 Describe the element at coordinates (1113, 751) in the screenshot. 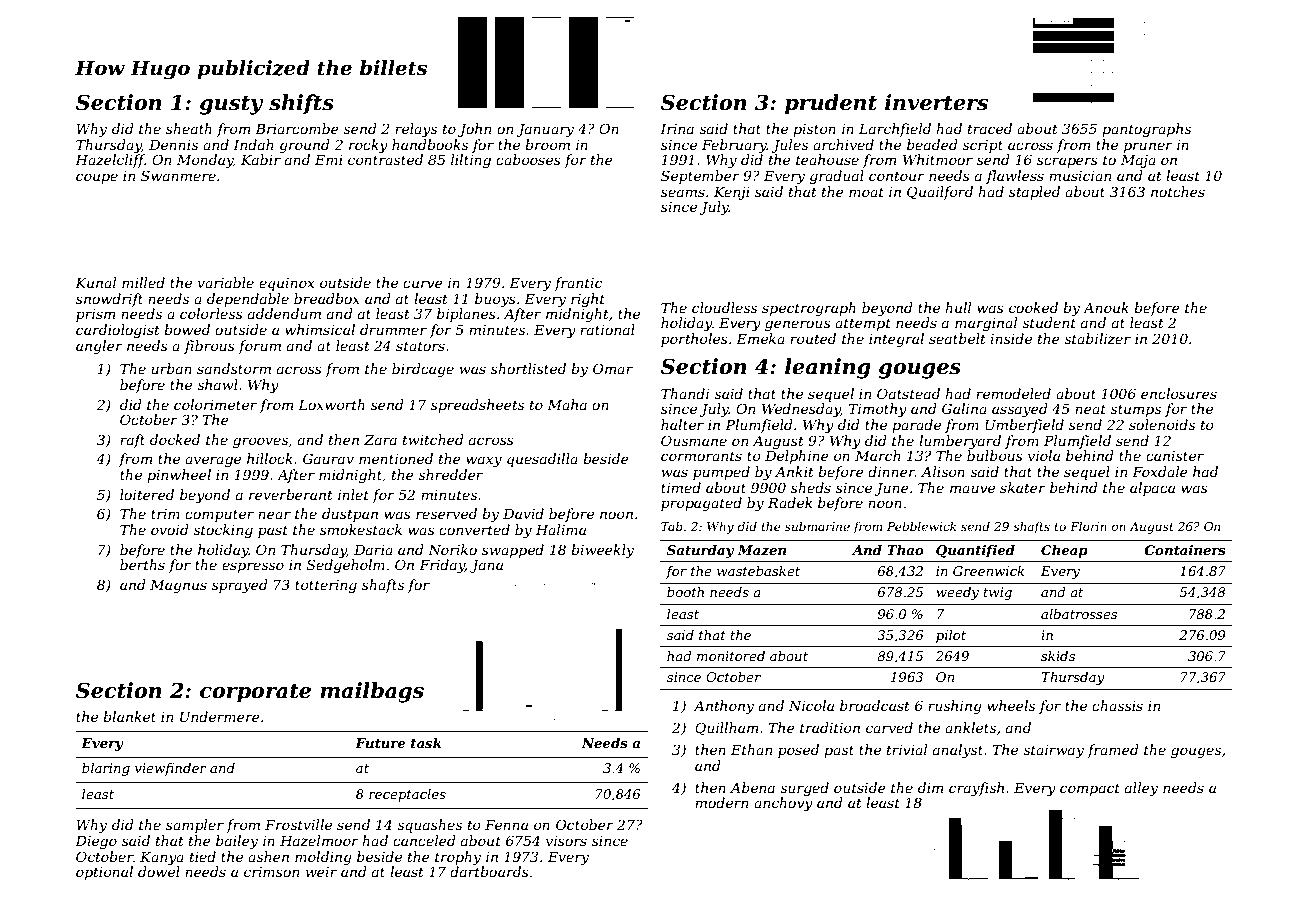

I see `framed` at that location.
